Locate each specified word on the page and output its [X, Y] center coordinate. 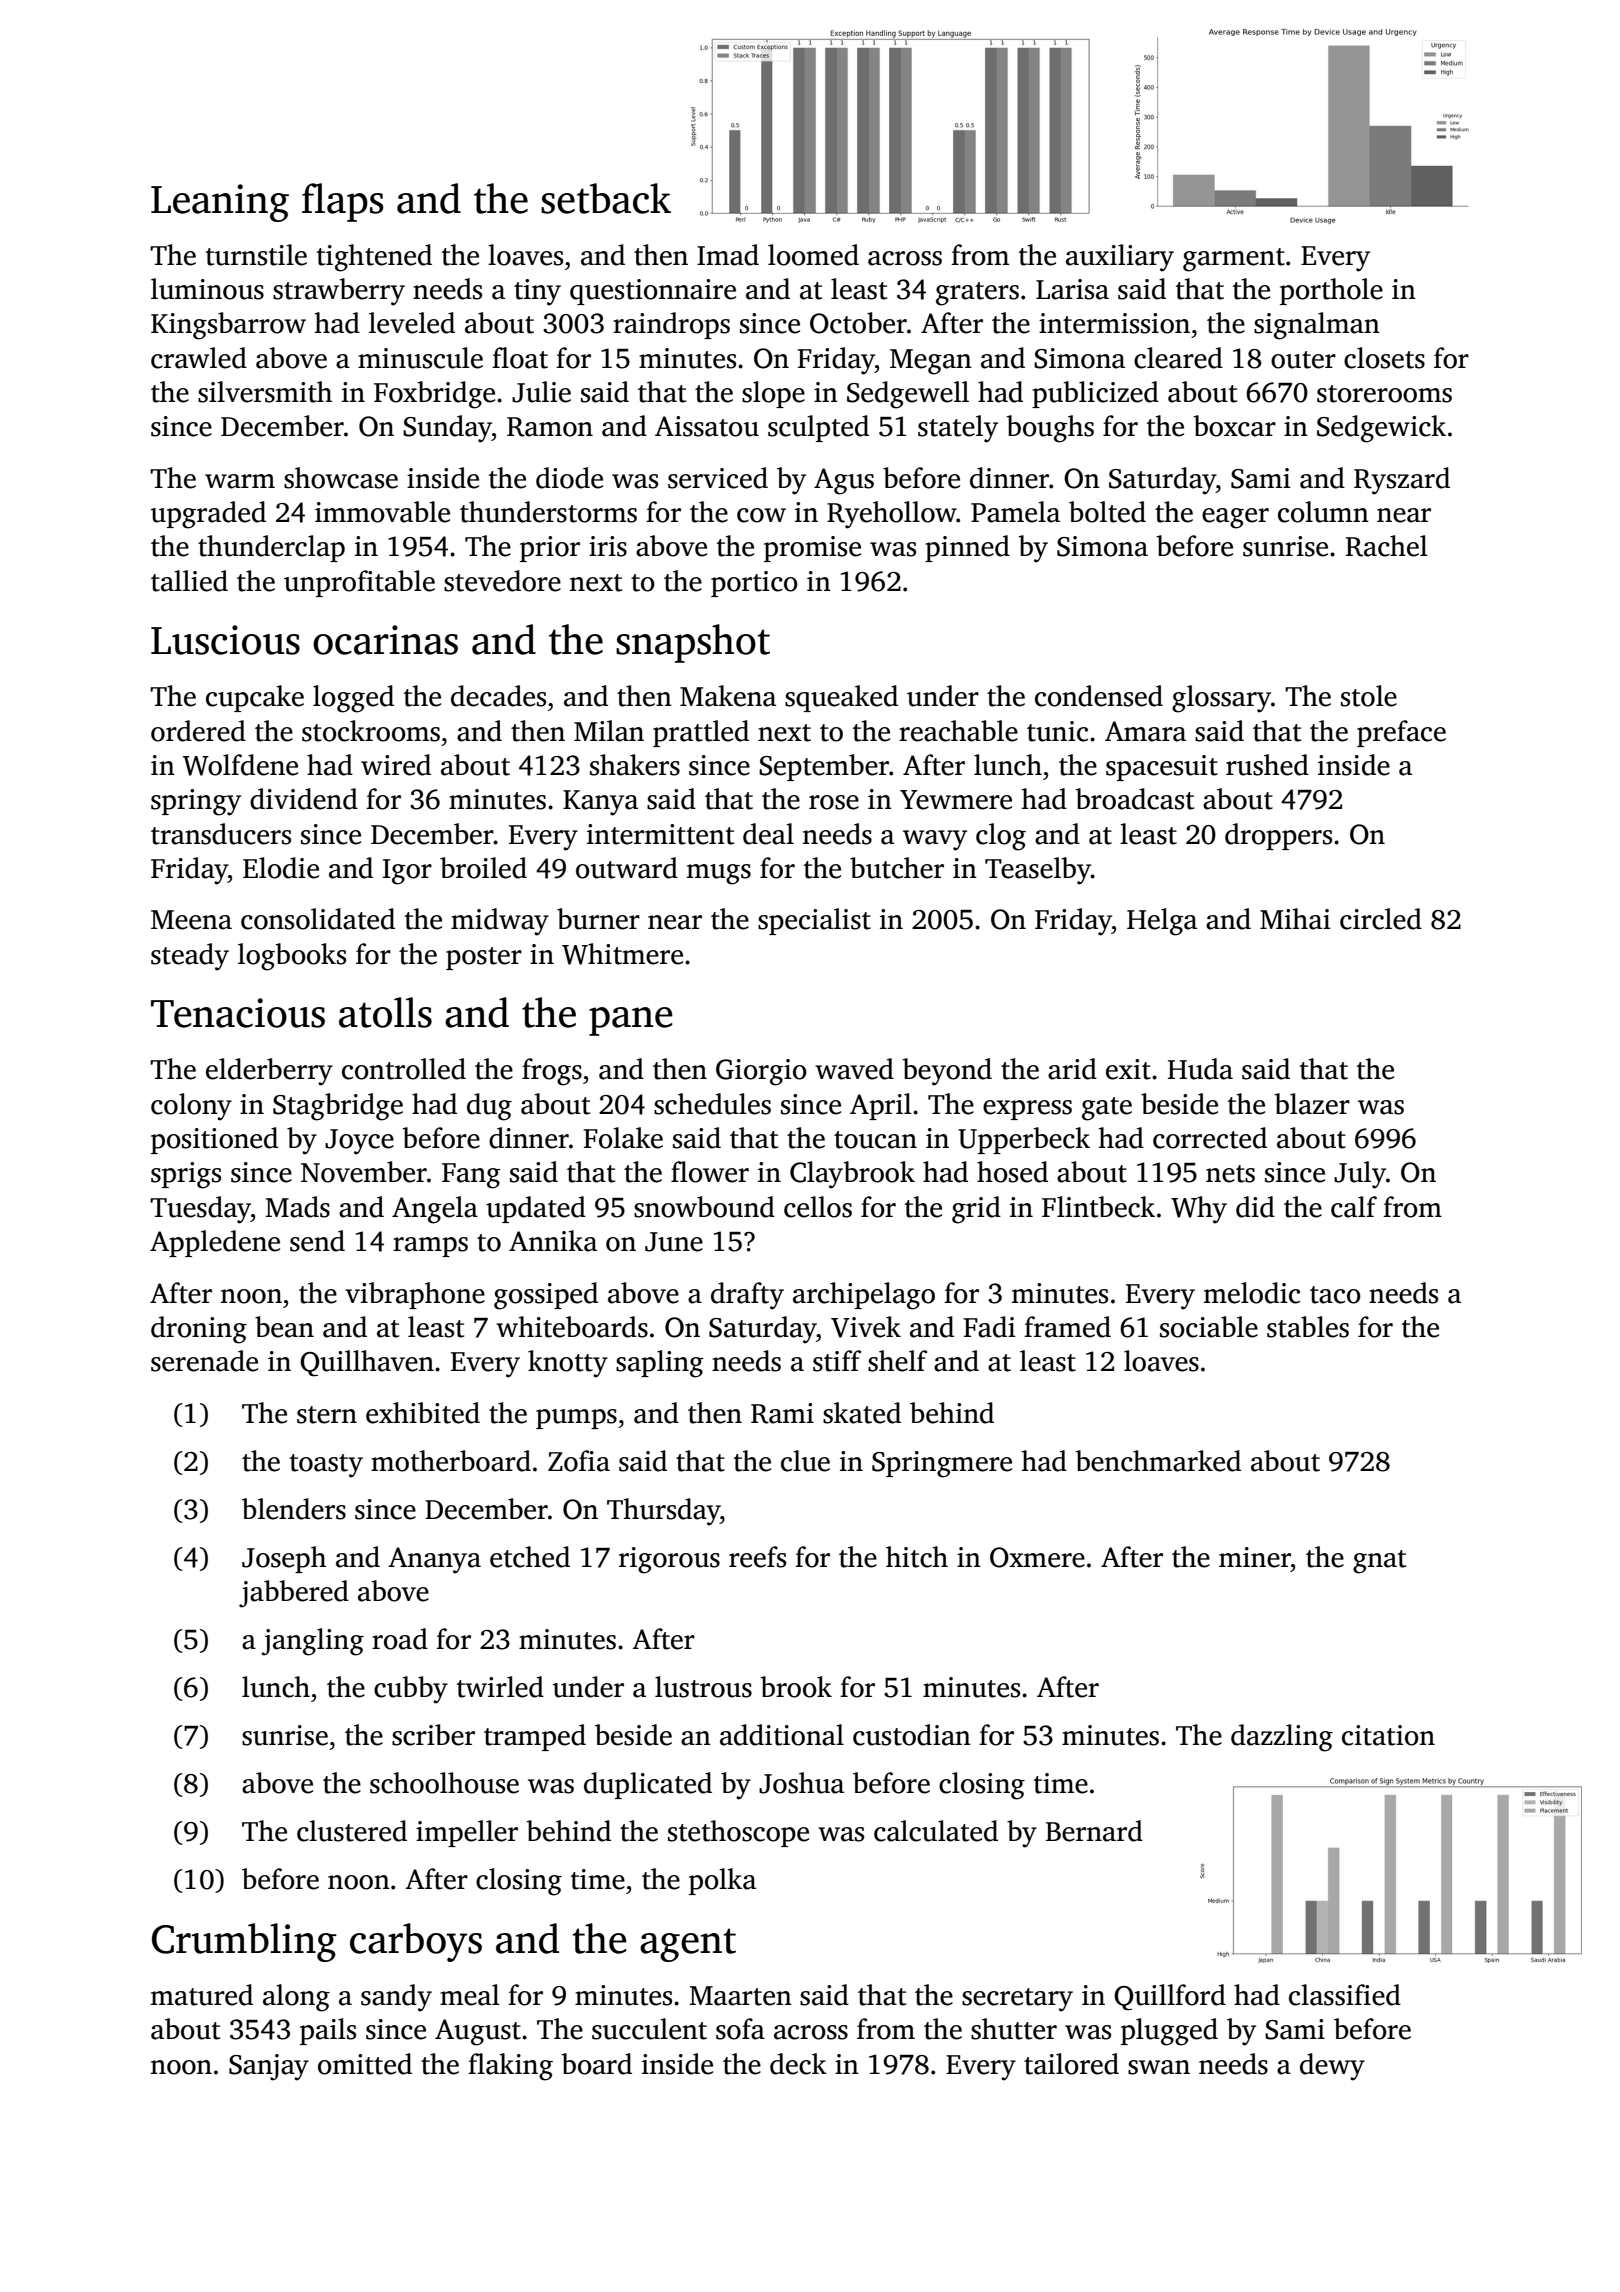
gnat [1379, 1562]
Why [1199, 1210]
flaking [510, 2067]
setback [606, 198]
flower [710, 1172]
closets [1384, 358]
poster [484, 958]
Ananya [434, 1560]
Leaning [220, 203]
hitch [917, 1557]
